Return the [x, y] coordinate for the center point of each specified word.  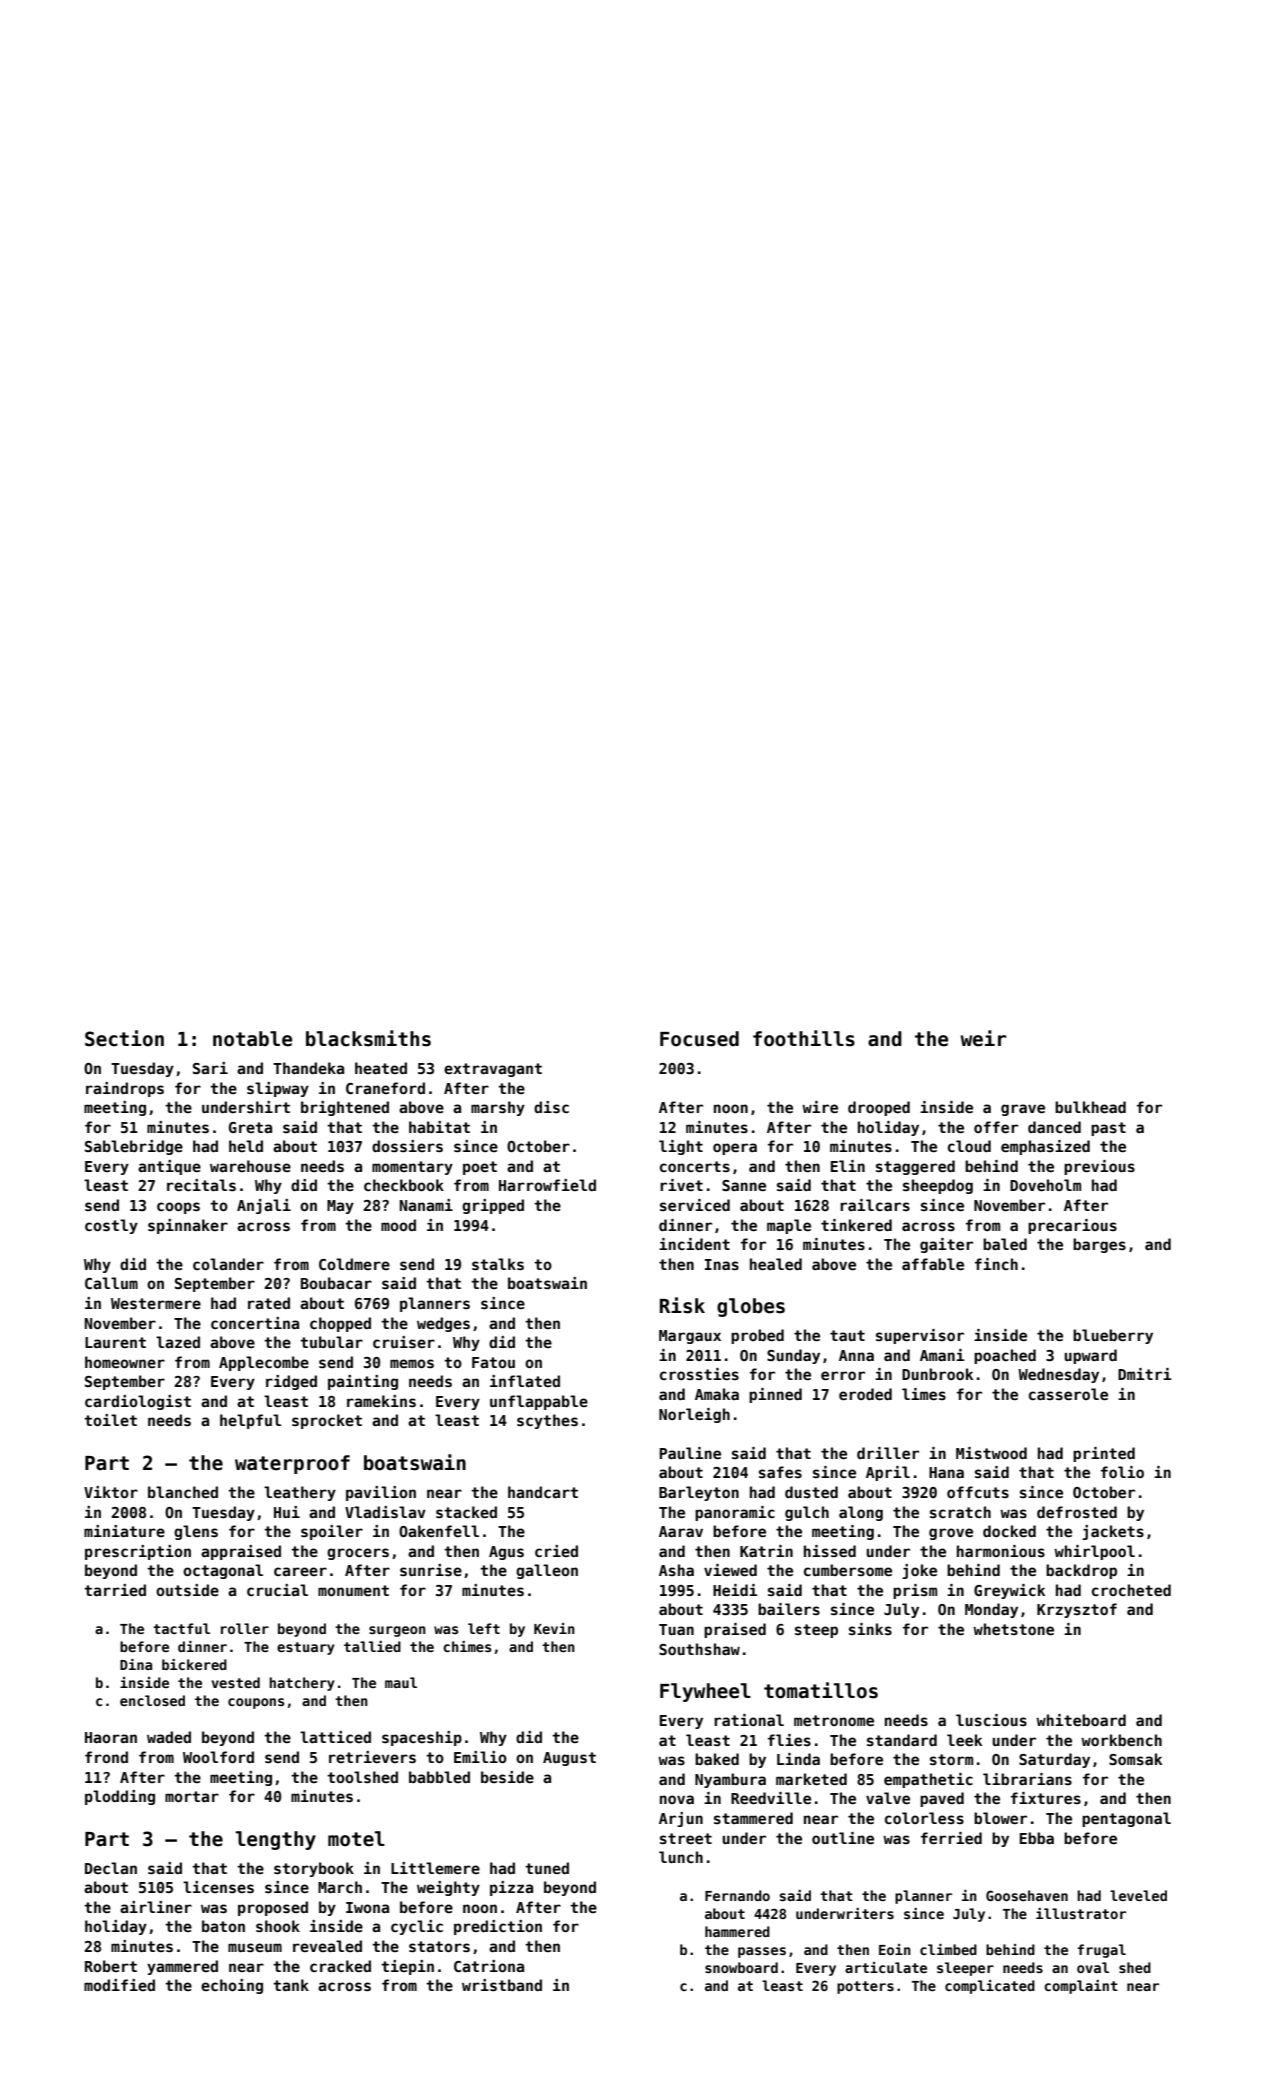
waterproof [292, 1464]
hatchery [302, 1684]
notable [252, 1039]
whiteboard [1081, 1720]
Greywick [1009, 1591]
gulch [807, 1513]
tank [291, 1985]
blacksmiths [368, 1038]
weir [984, 1038]
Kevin [554, 1628]
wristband [502, 1985]
